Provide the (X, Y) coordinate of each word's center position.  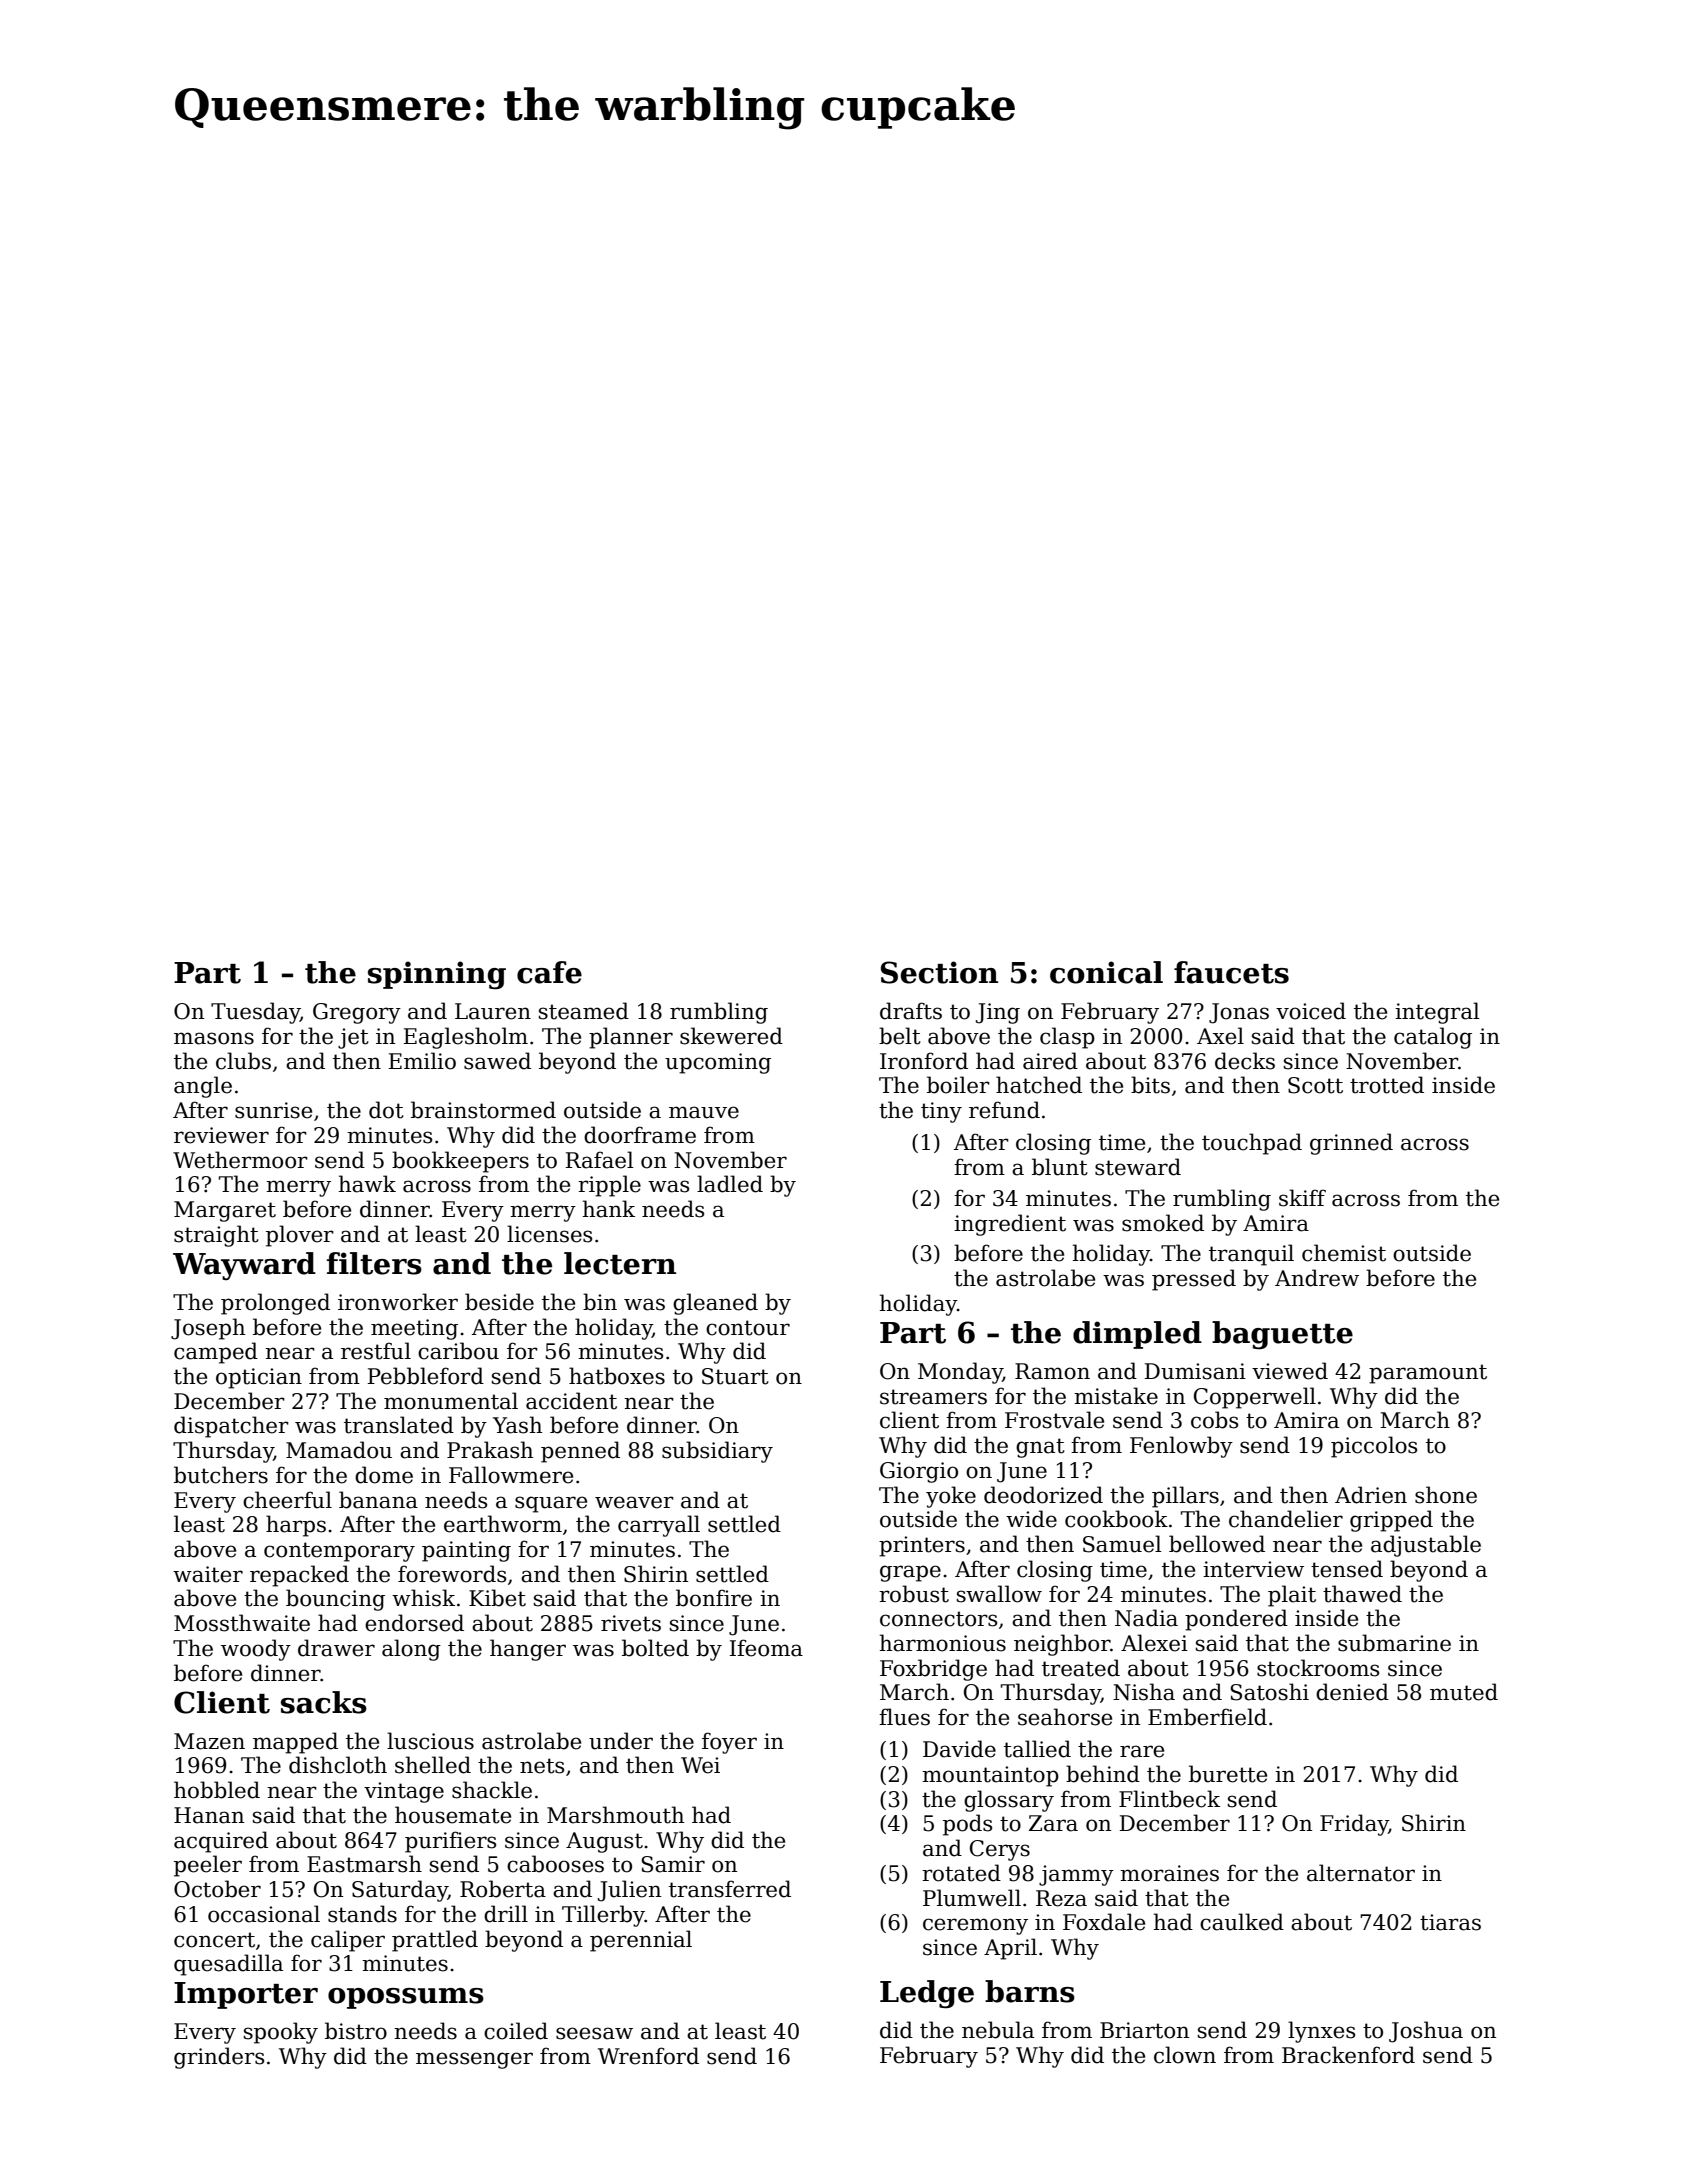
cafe (549, 972)
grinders (219, 2058)
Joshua (1426, 2032)
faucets (1231, 972)
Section (939, 972)
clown (1185, 2055)
